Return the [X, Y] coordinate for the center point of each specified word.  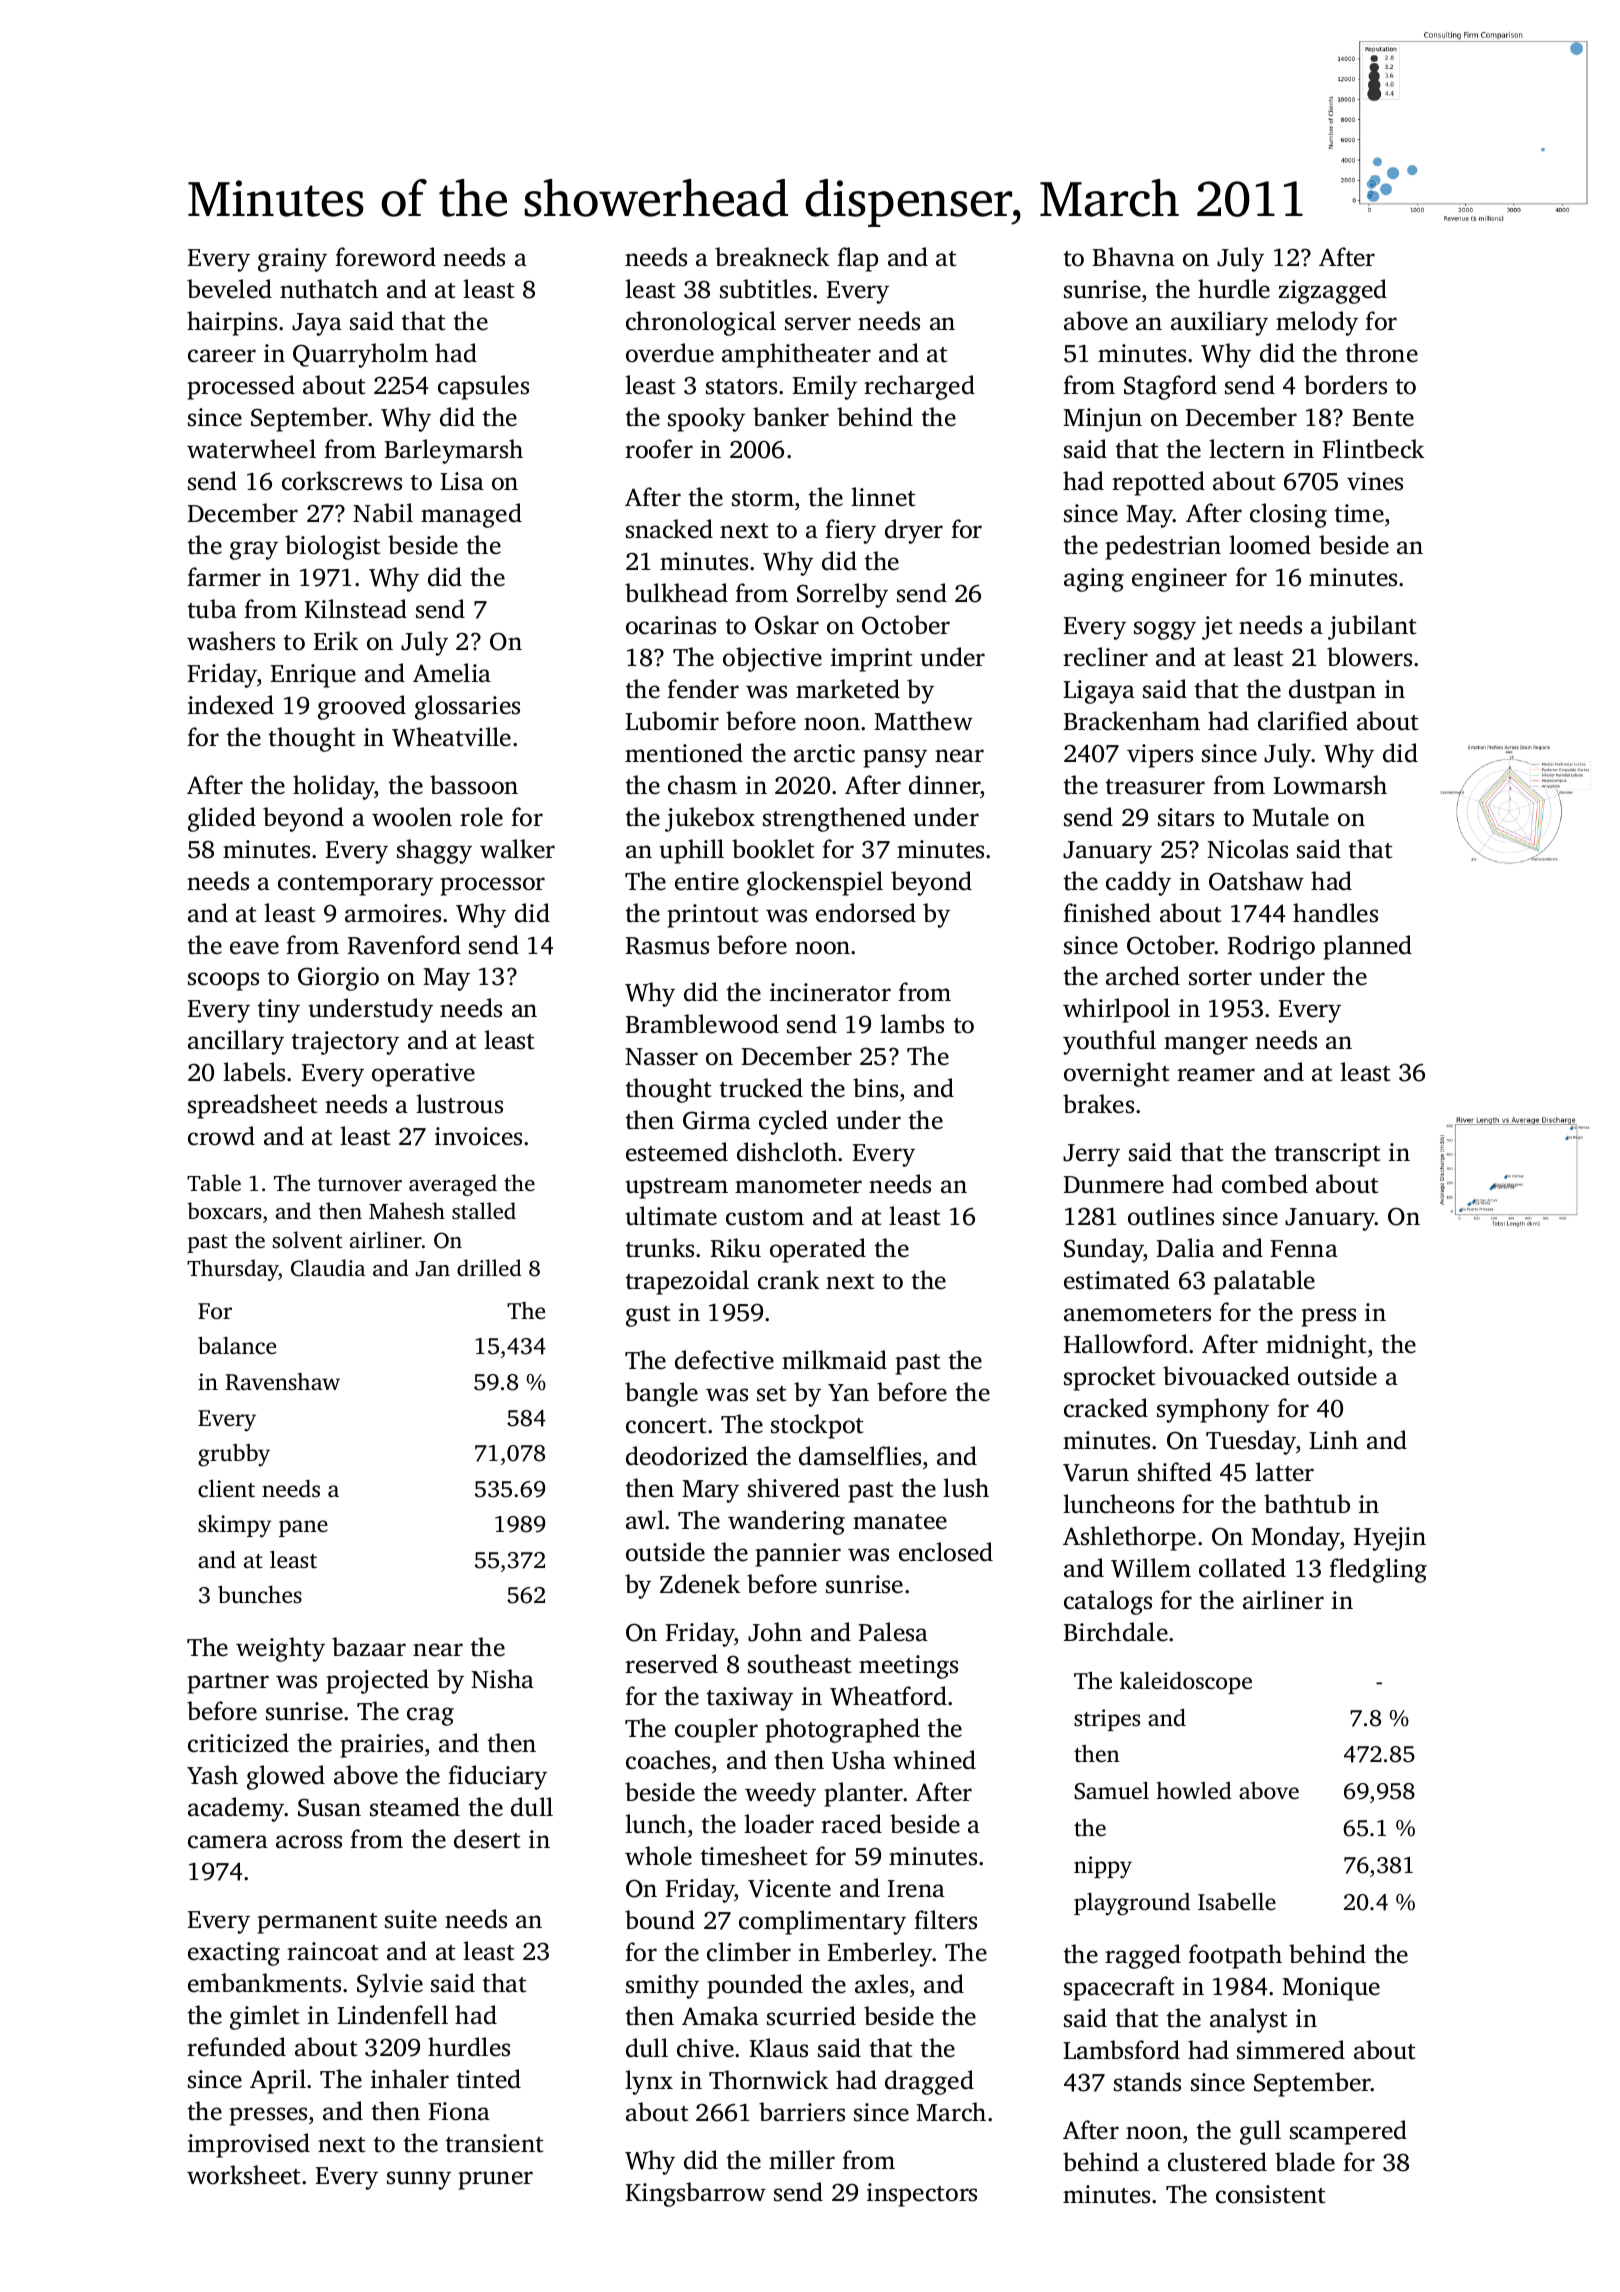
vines [1375, 481]
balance [237, 1346]
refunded [236, 2047]
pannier [798, 1555]
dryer [914, 531]
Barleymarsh [454, 451]
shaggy [434, 851]
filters [945, 1920]
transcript [1327, 1155]
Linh [1333, 1439]
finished [1107, 913]
